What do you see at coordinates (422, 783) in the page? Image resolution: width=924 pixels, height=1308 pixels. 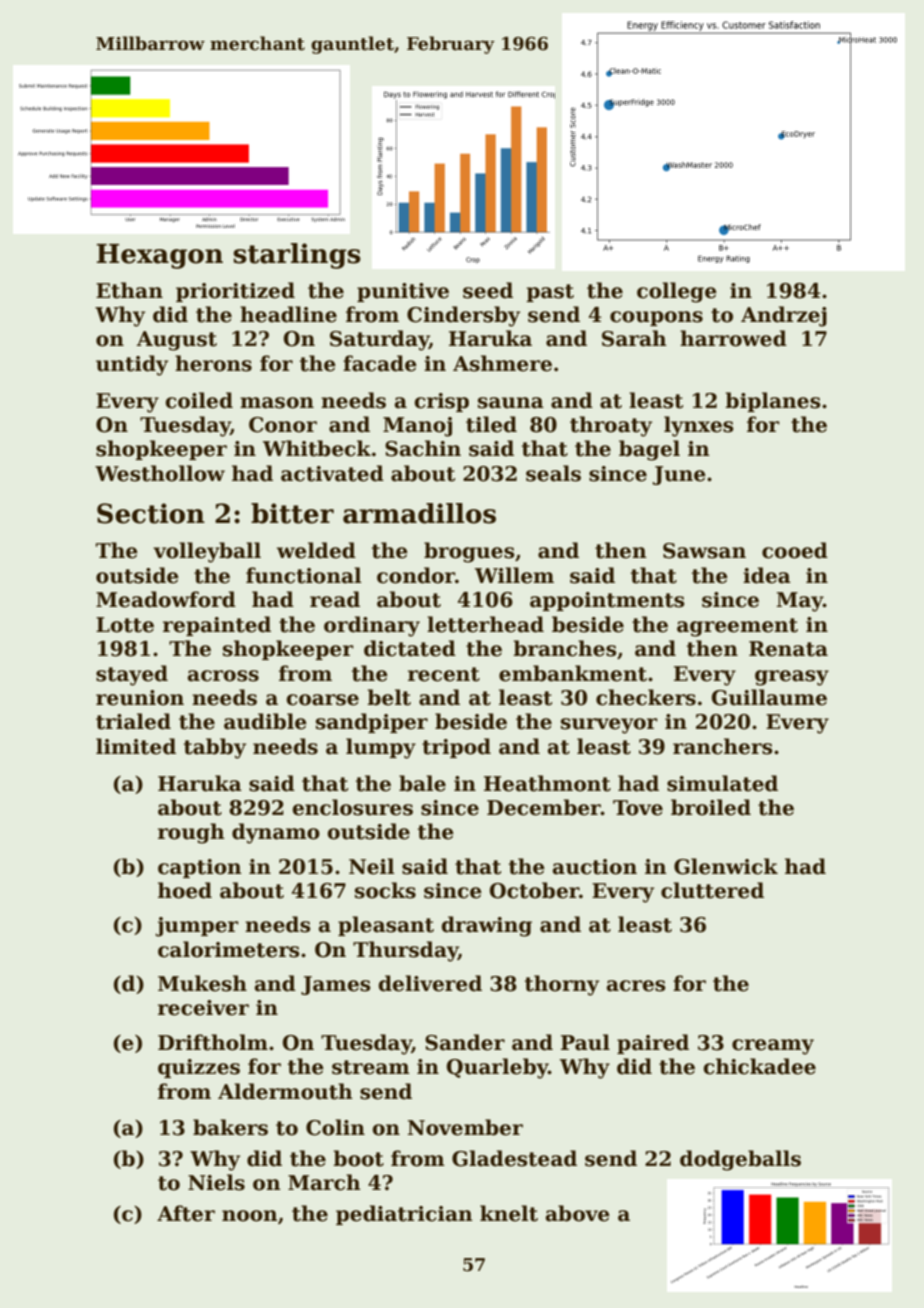 I see `bale` at bounding box center [422, 783].
